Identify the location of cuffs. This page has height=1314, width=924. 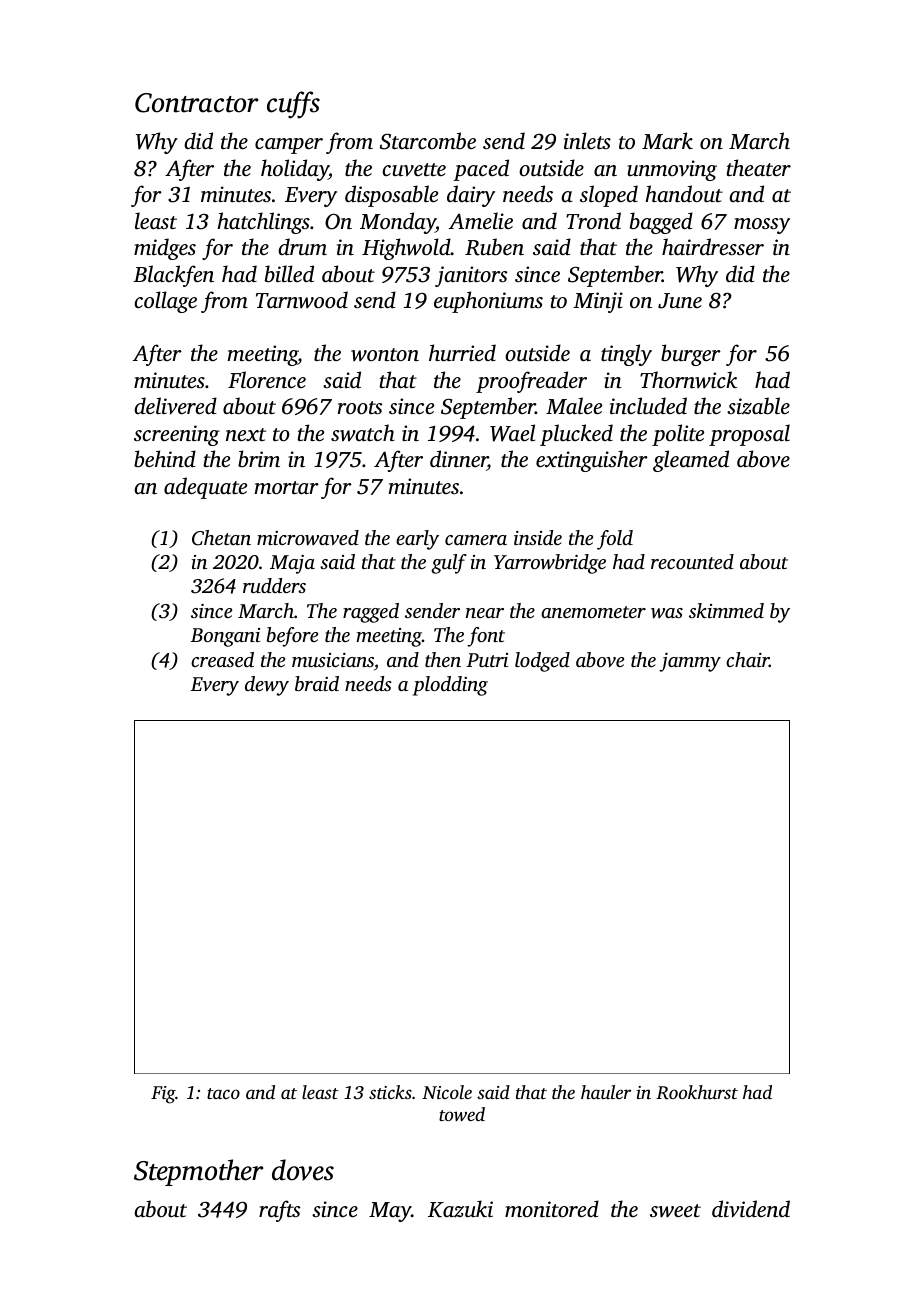
(293, 105).
